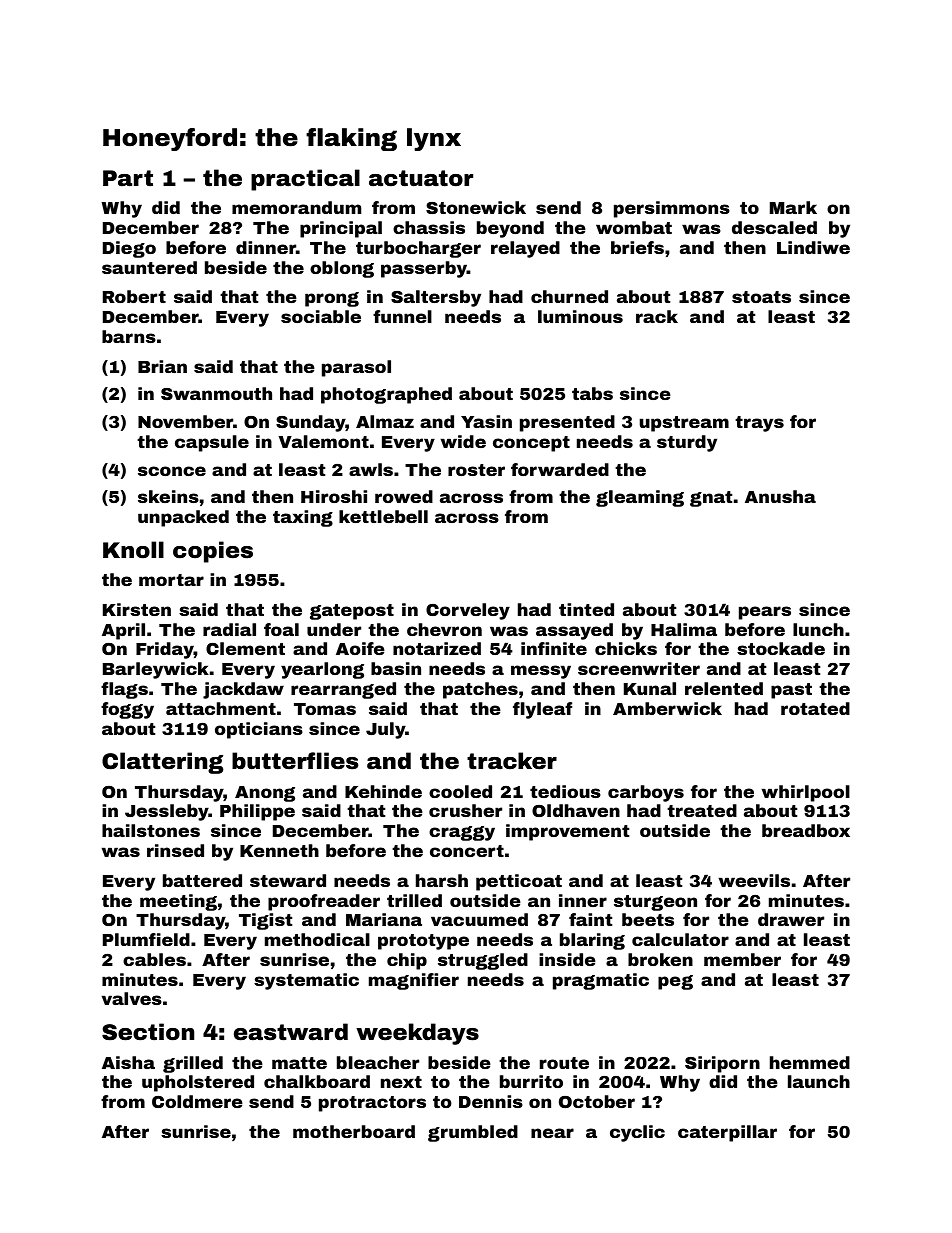 This screenshot has width=952, height=1233. Describe the element at coordinates (580, 316) in the screenshot. I see `luminous` at that location.
